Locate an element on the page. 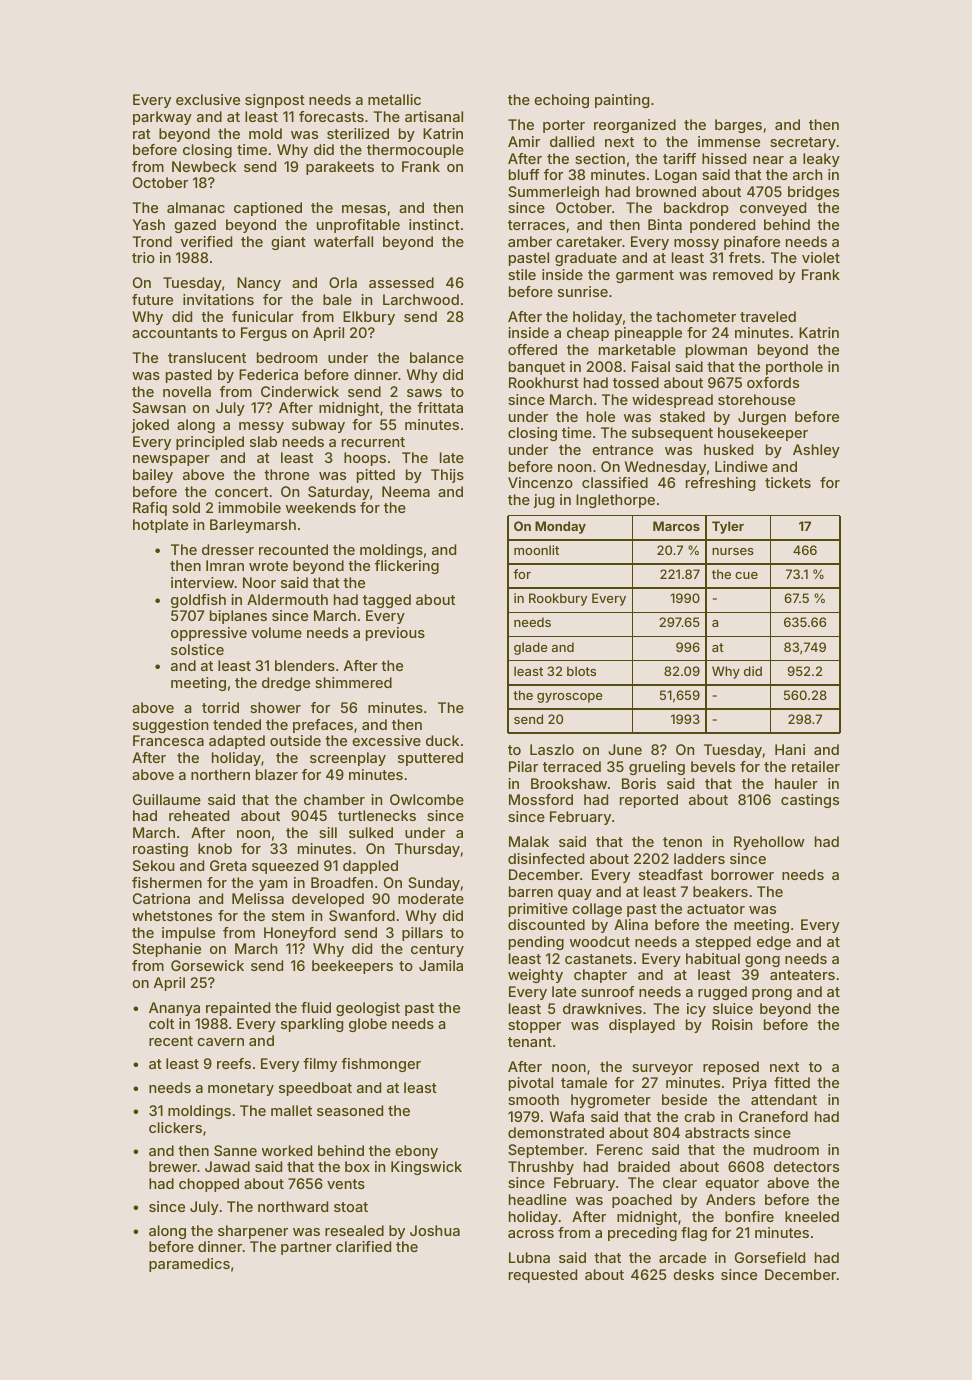 Image resolution: width=972 pixels, height=1380 pixels. paramedics is located at coordinates (189, 1265).
